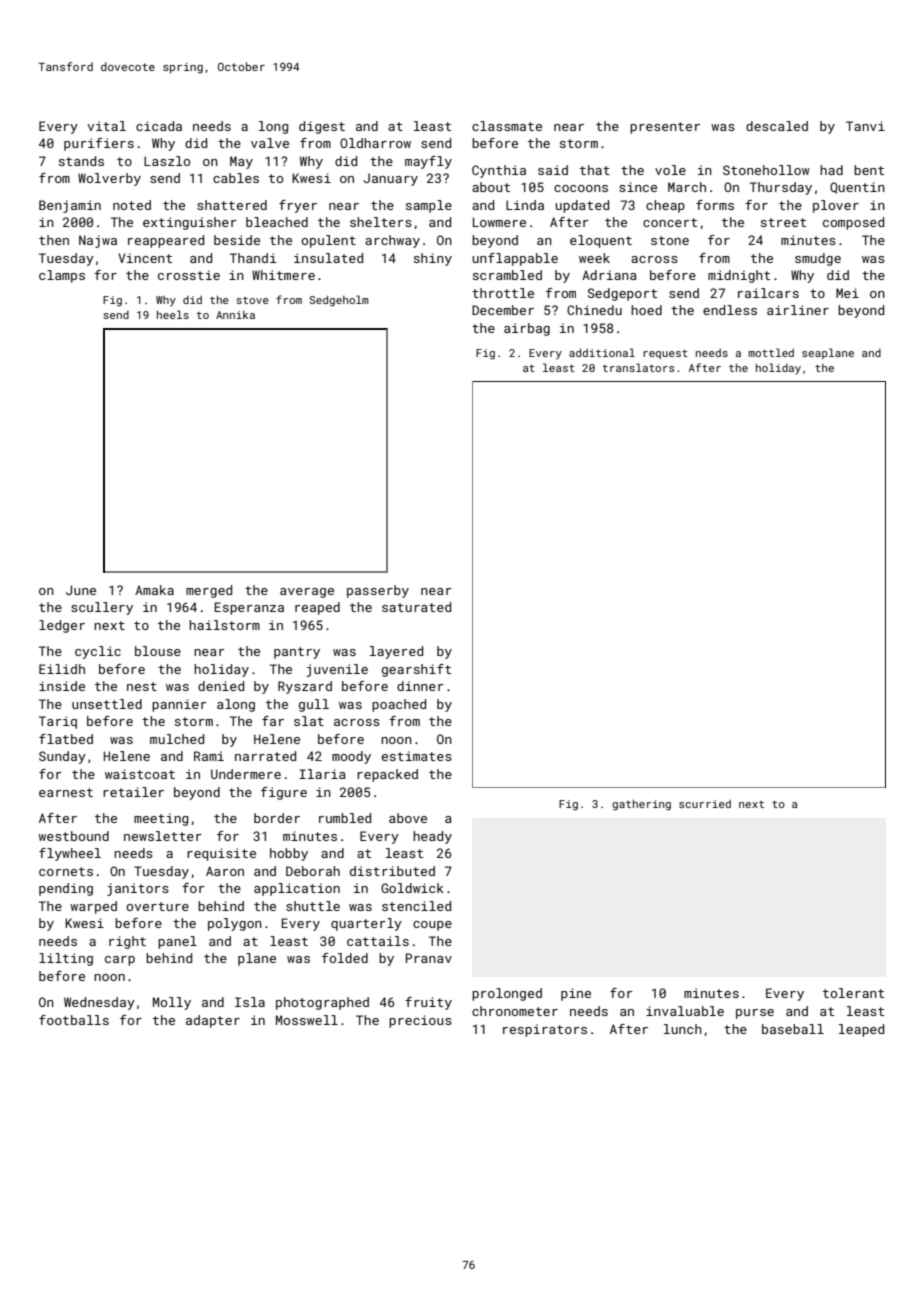 The image size is (924, 1308). What do you see at coordinates (235, 315) in the screenshot?
I see `Annika` at bounding box center [235, 315].
